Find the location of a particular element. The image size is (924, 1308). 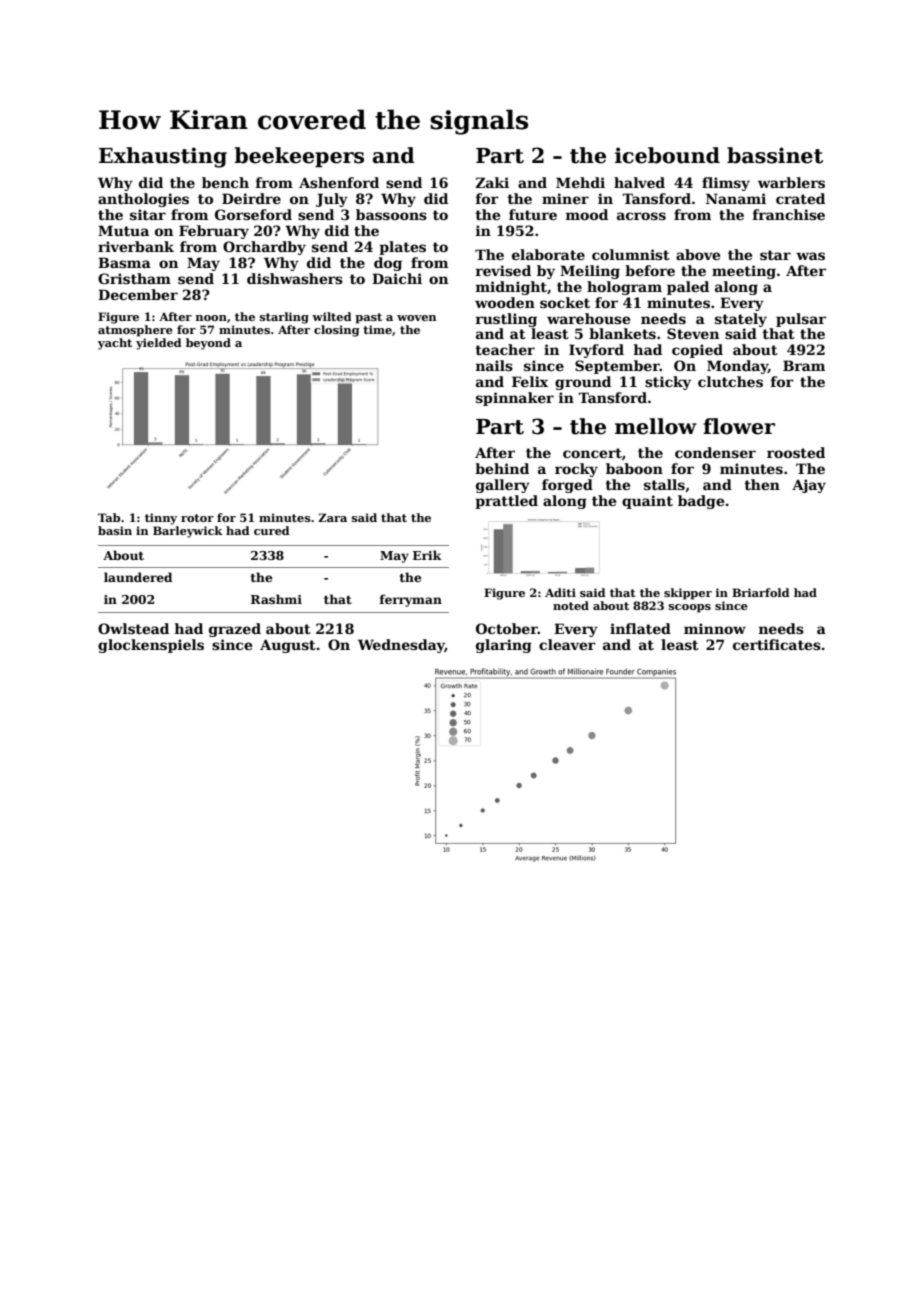

glockenspiels is located at coordinates (151, 646).
